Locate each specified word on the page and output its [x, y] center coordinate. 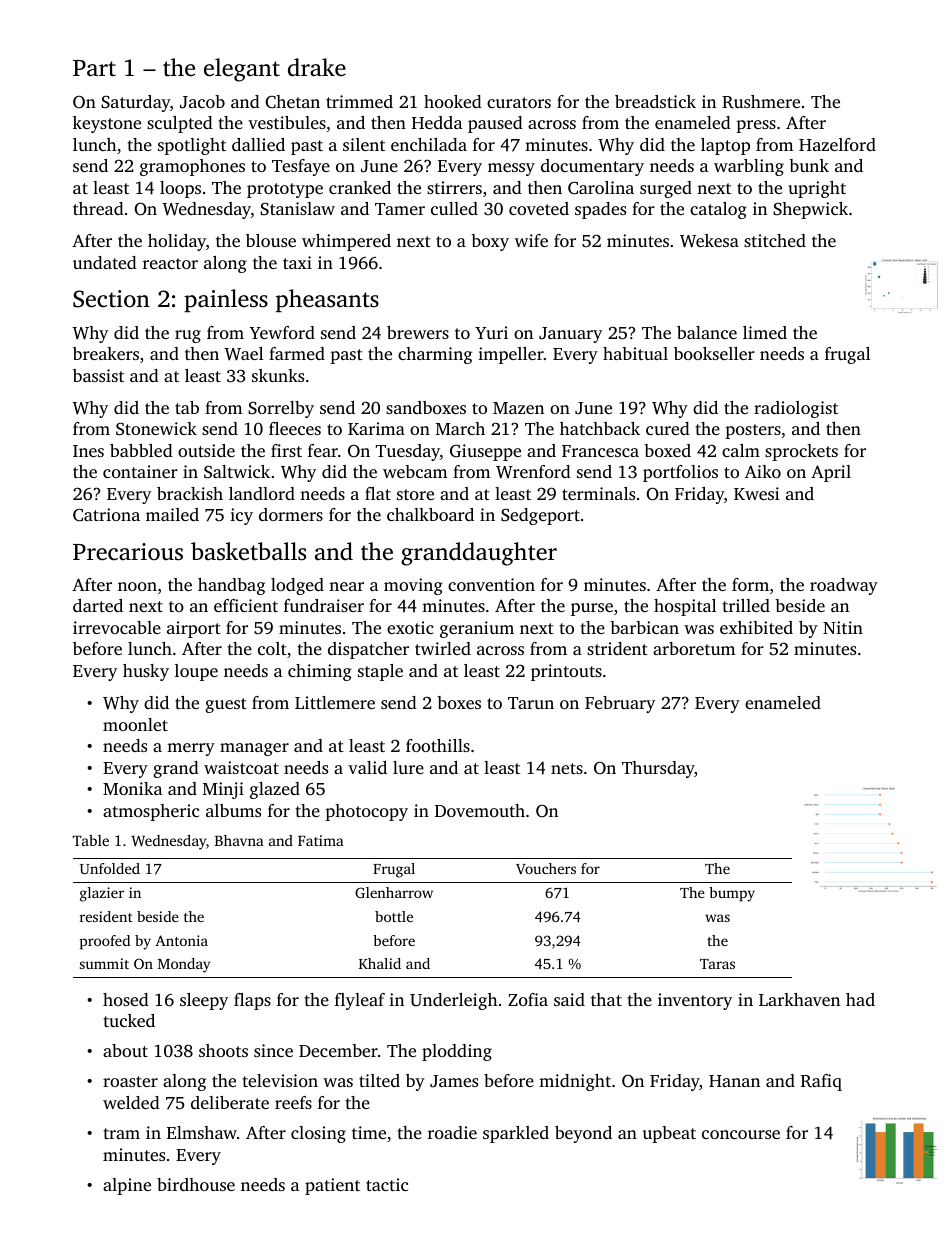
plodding [457, 1052]
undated [105, 262]
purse [592, 609]
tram [122, 1133]
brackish [190, 493]
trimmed [359, 101]
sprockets [801, 452]
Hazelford [837, 144]
